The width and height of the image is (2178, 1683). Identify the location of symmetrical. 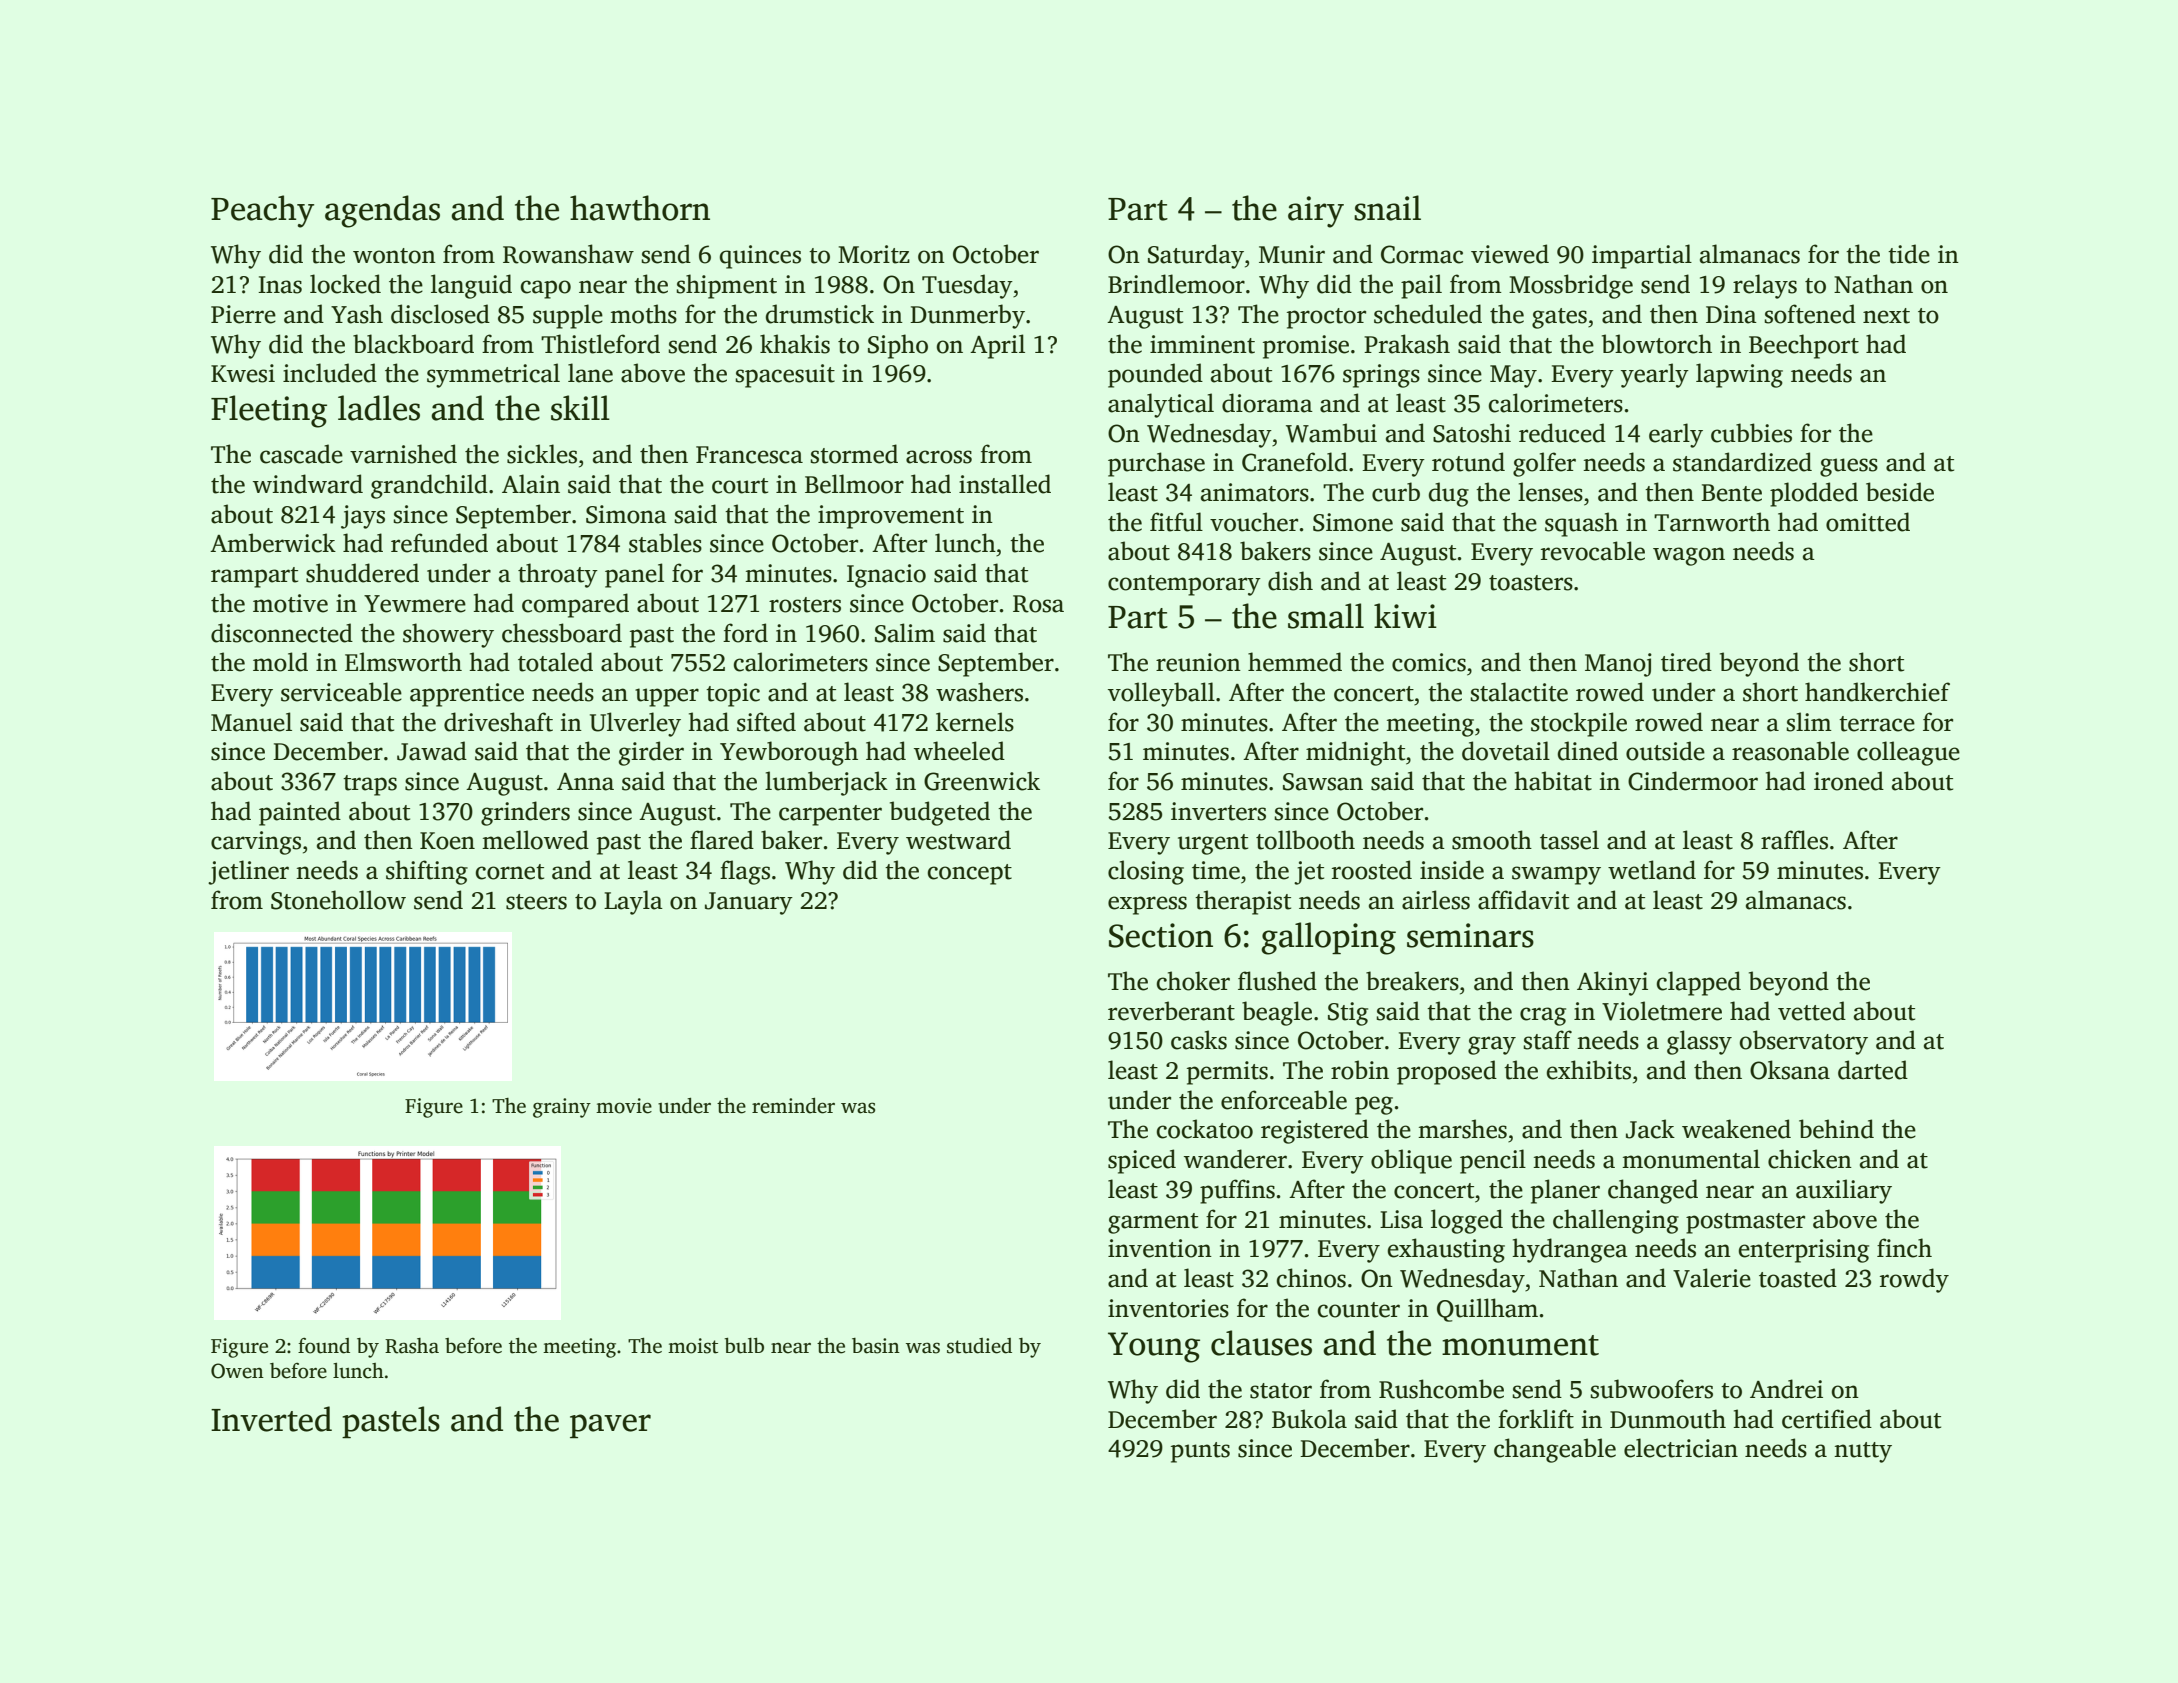
(493, 375).
